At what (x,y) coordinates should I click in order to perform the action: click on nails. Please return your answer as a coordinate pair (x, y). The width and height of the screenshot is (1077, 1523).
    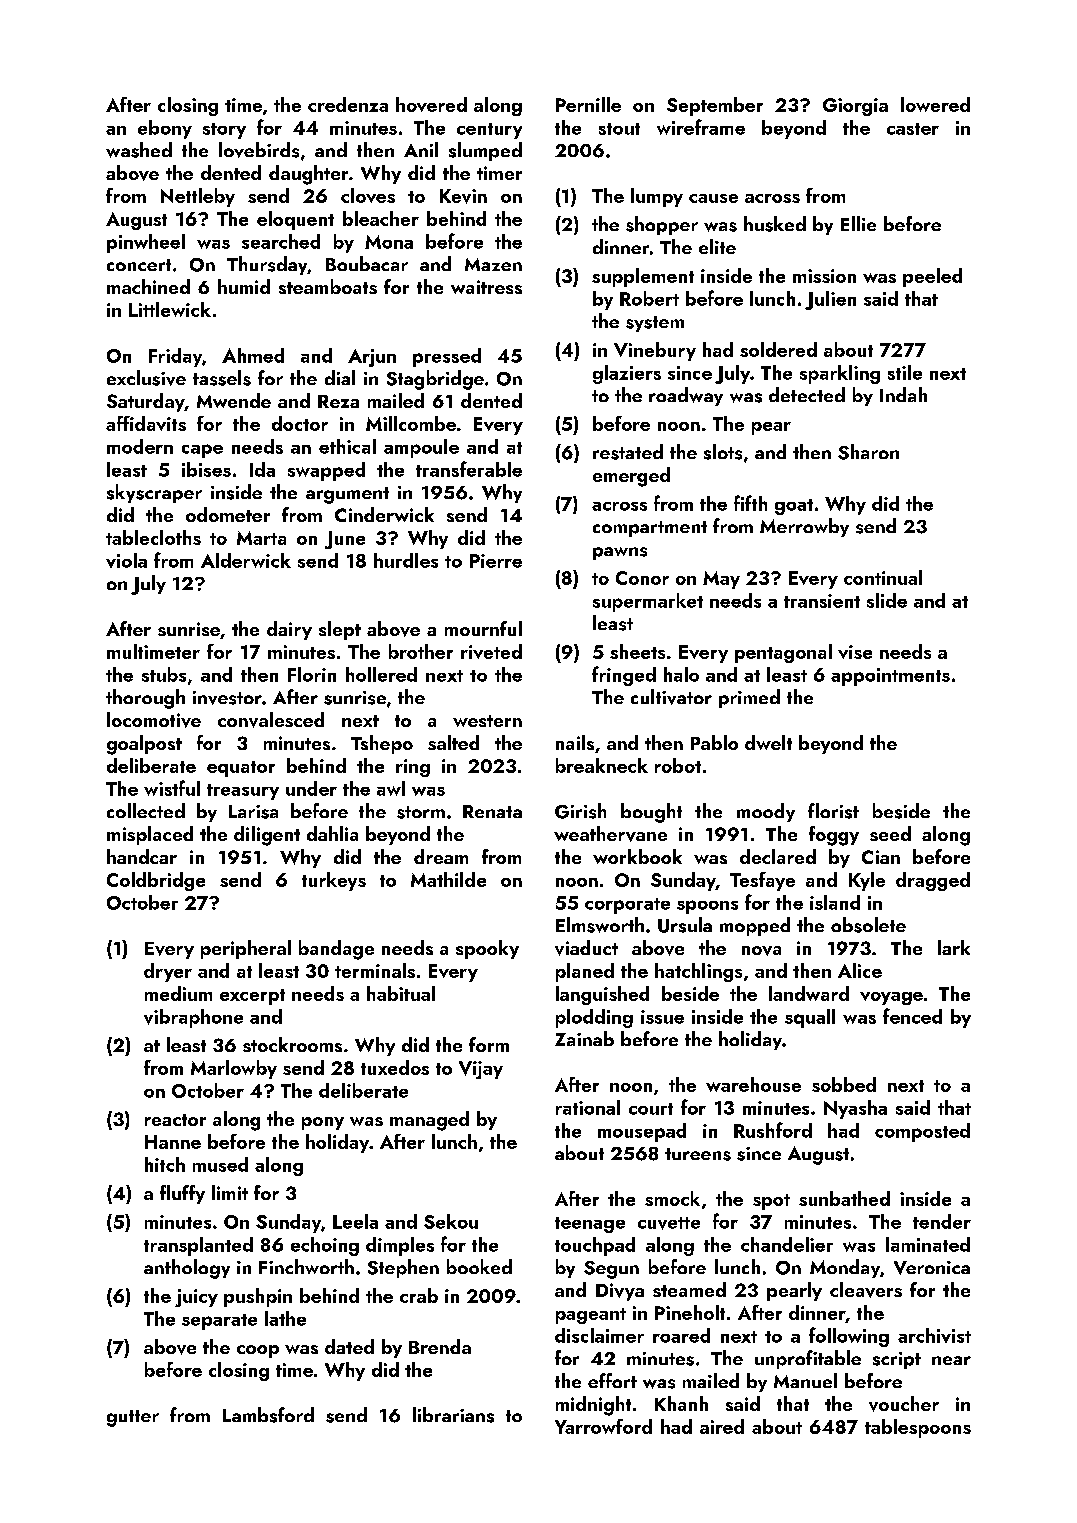
    Looking at the image, I should click on (575, 742).
